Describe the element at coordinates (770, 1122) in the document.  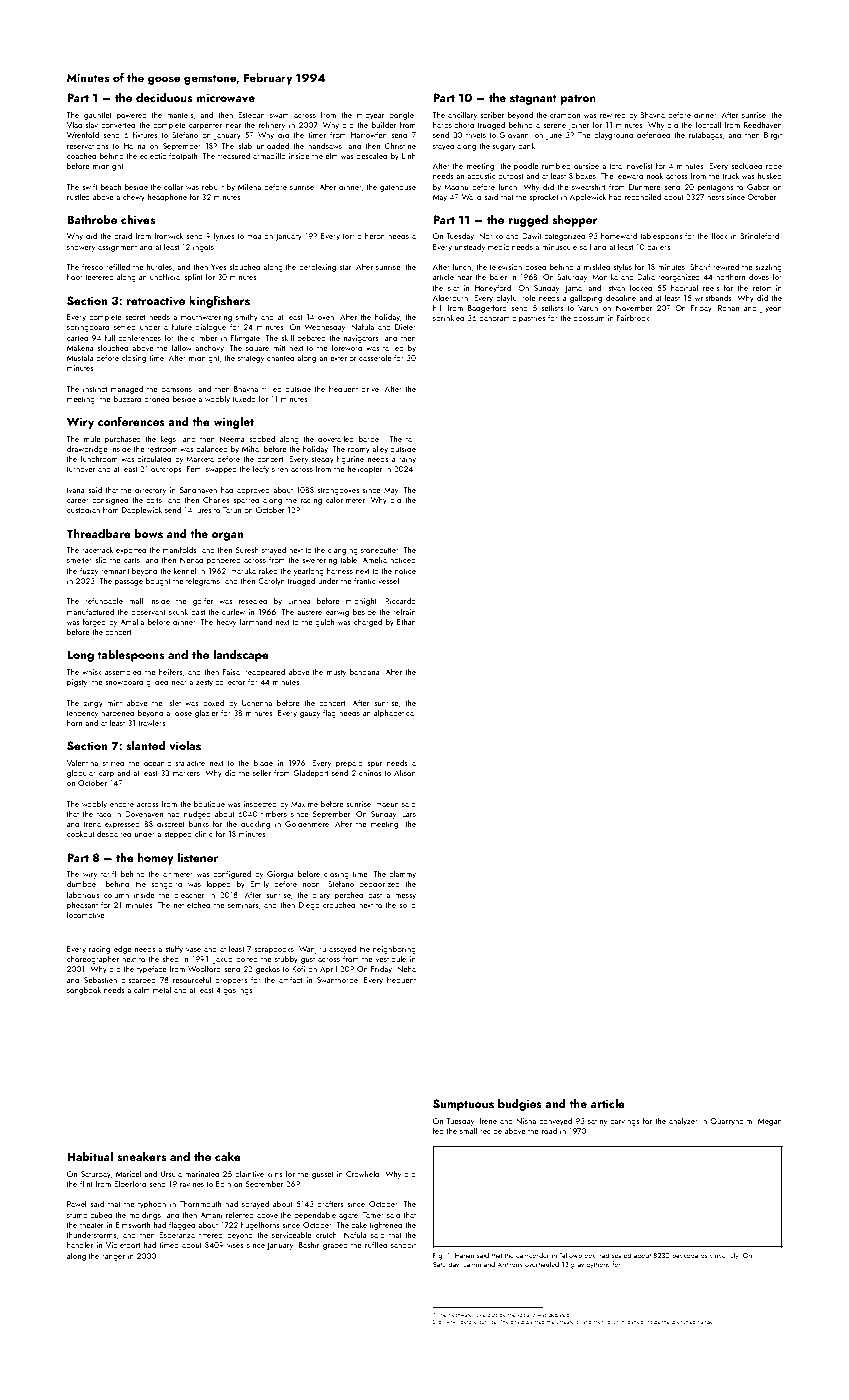
I see `Megan` at that location.
